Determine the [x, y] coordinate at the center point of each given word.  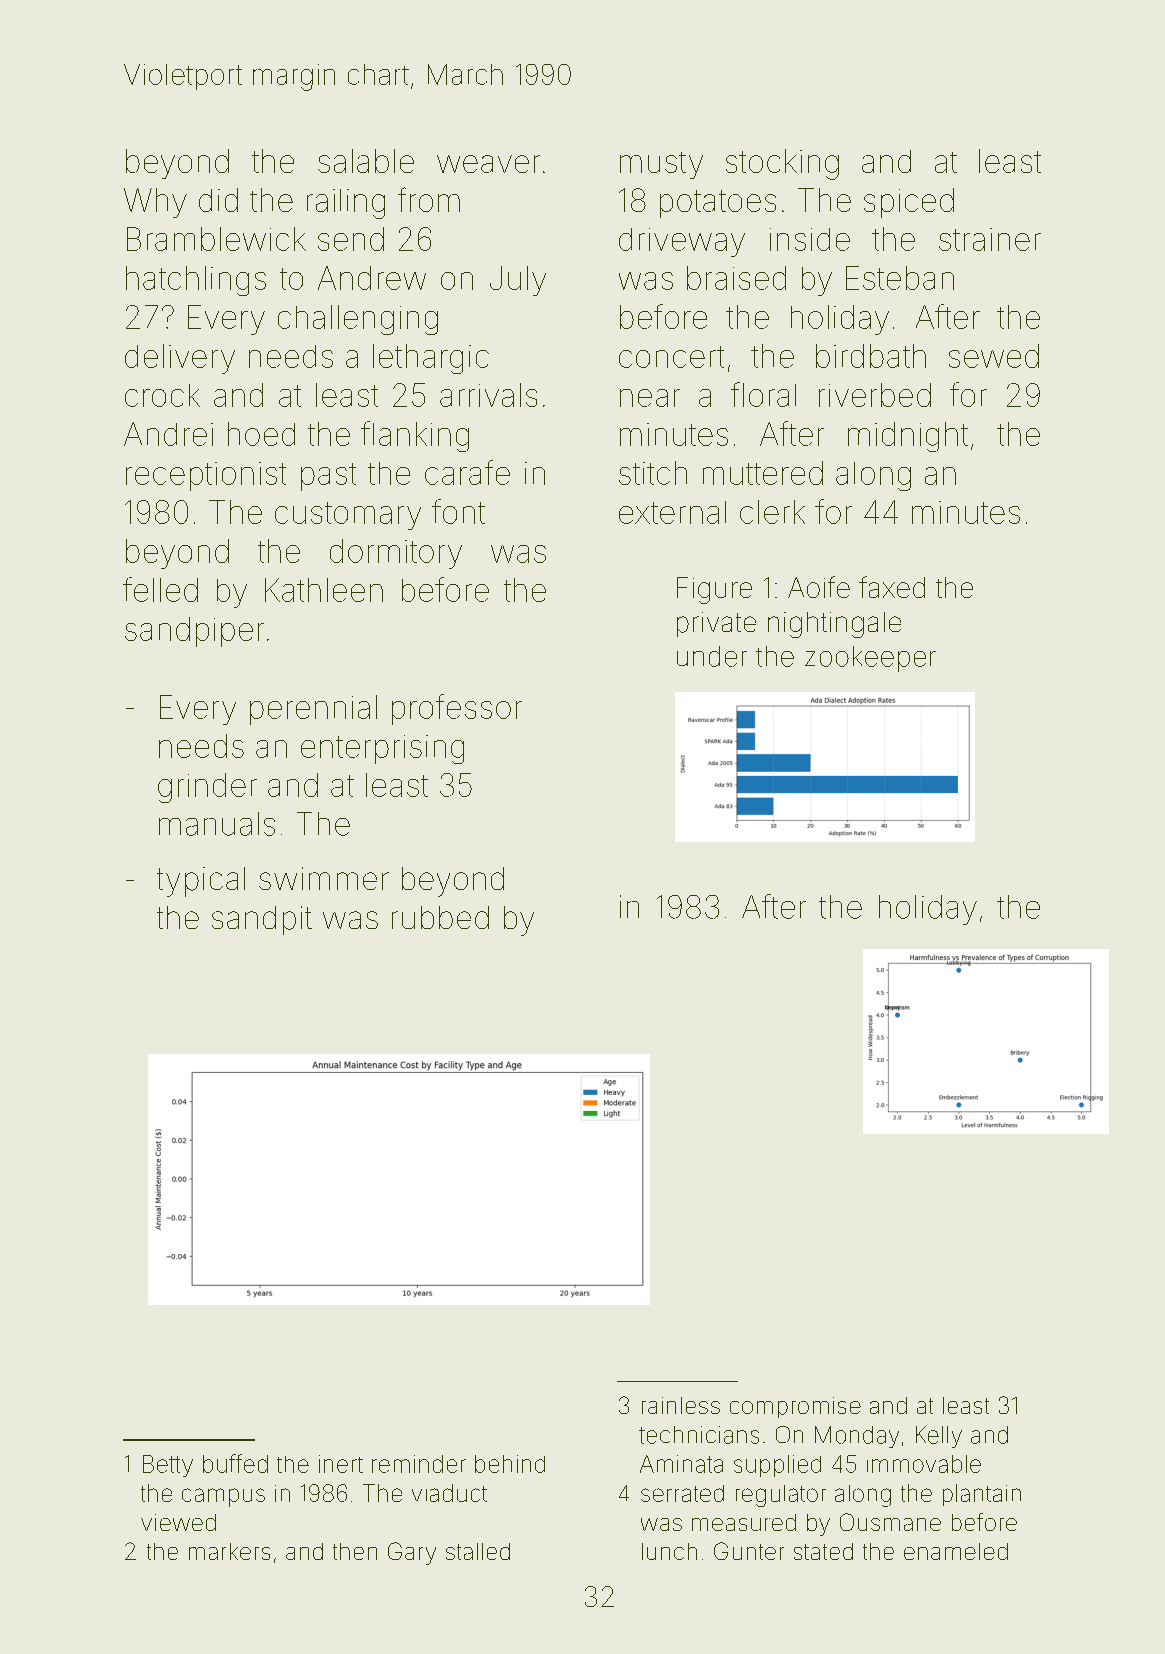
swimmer [324, 878]
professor [457, 709]
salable [366, 161]
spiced [909, 203]
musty [661, 165]
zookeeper [870, 659]
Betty [168, 1466]
